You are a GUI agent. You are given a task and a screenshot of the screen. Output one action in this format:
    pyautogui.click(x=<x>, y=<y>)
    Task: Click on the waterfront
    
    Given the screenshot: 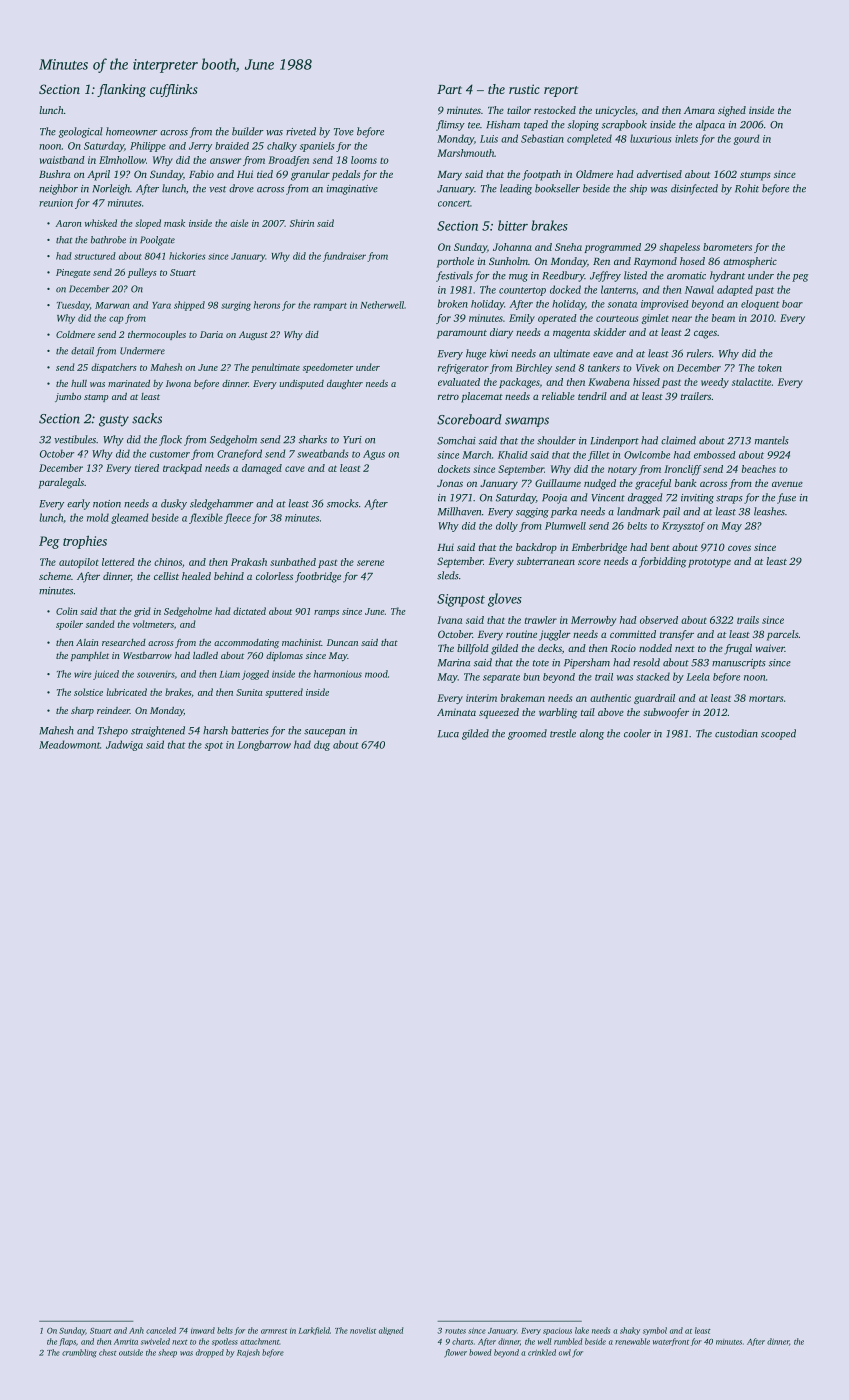 What is the action you would take?
    pyautogui.click(x=671, y=1342)
